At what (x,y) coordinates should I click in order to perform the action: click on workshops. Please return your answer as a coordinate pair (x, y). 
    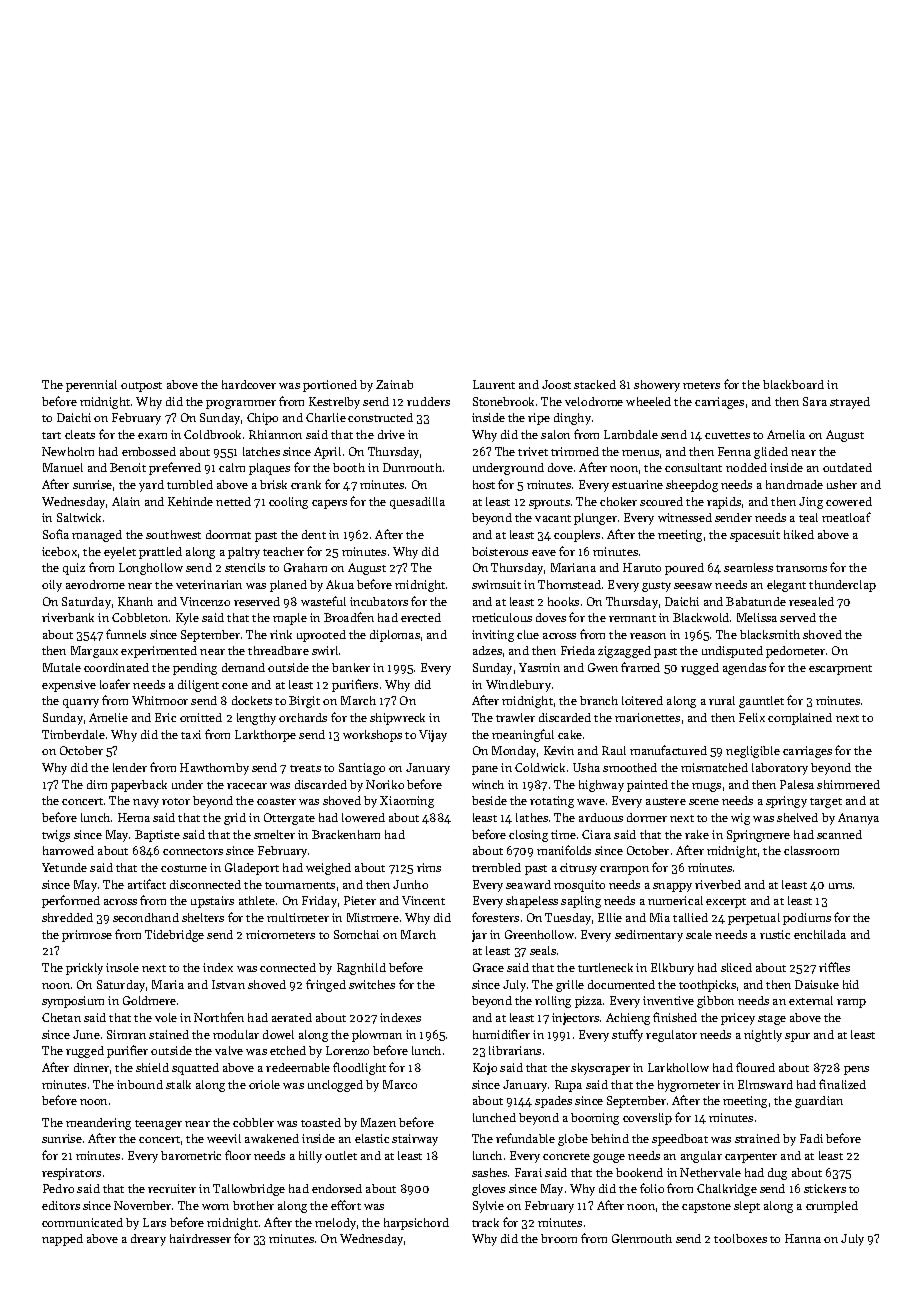
    Looking at the image, I should click on (372, 736).
